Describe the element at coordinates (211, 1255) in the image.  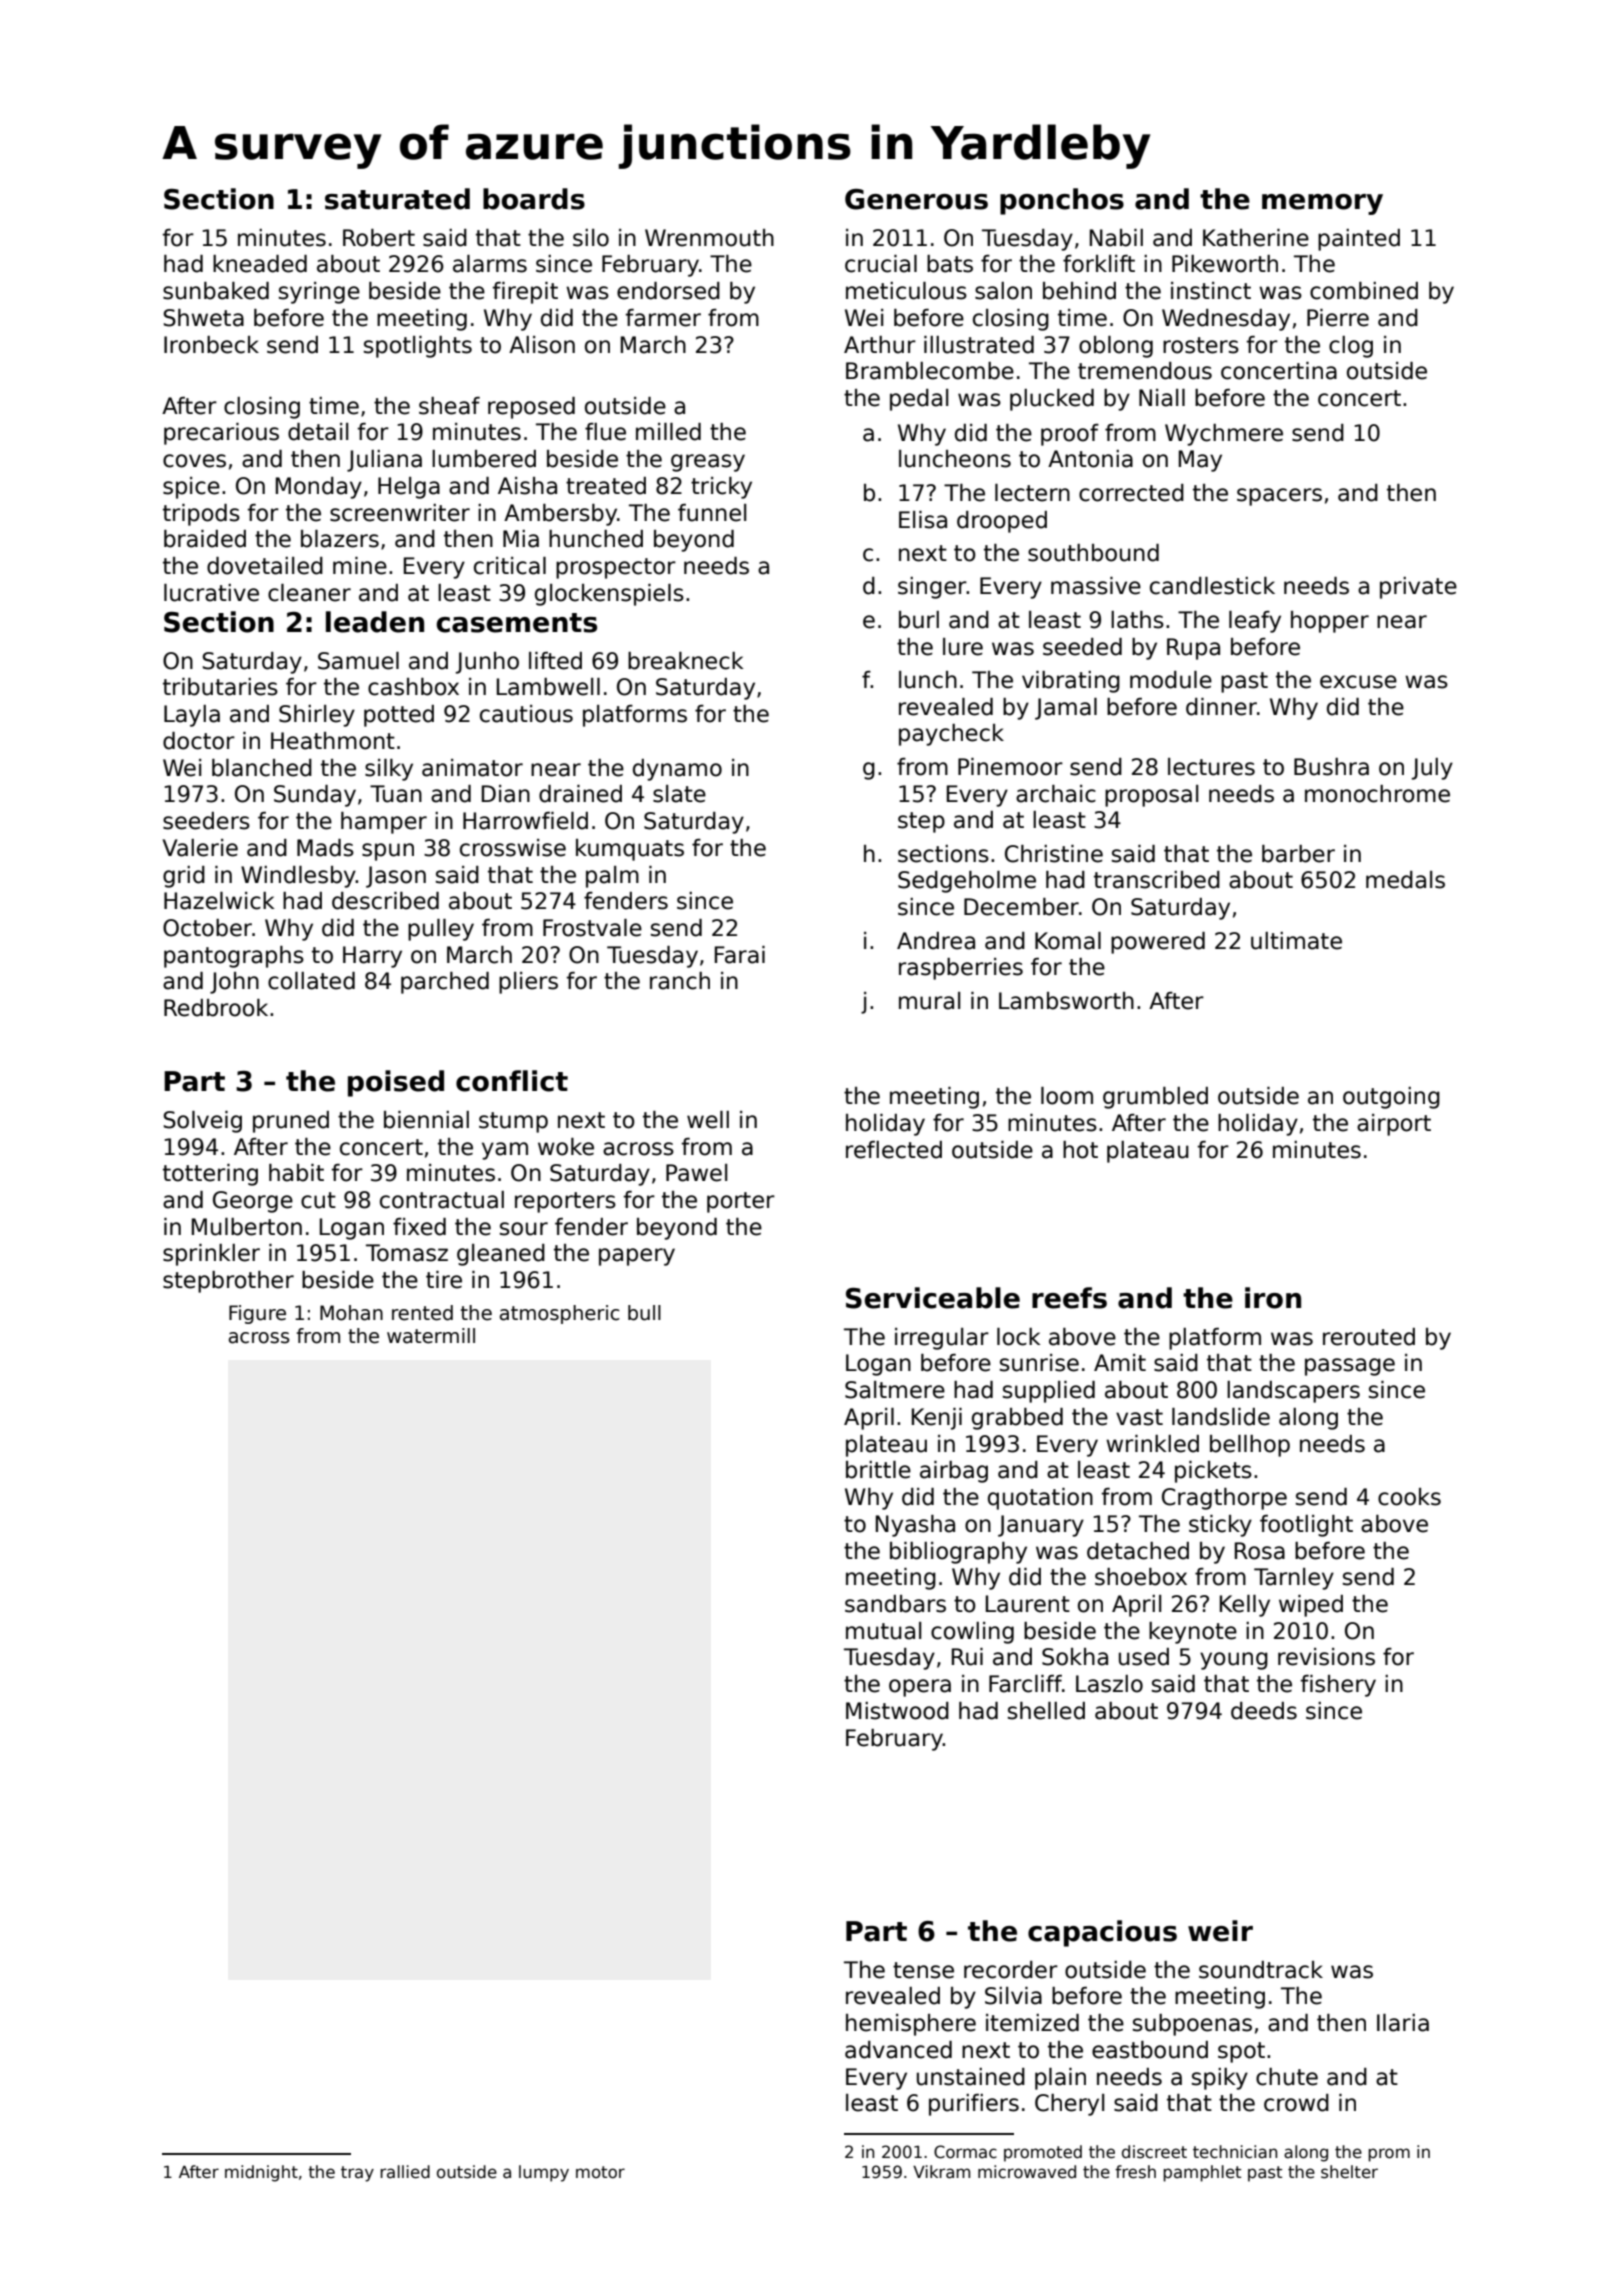
I see `sprinkler` at that location.
